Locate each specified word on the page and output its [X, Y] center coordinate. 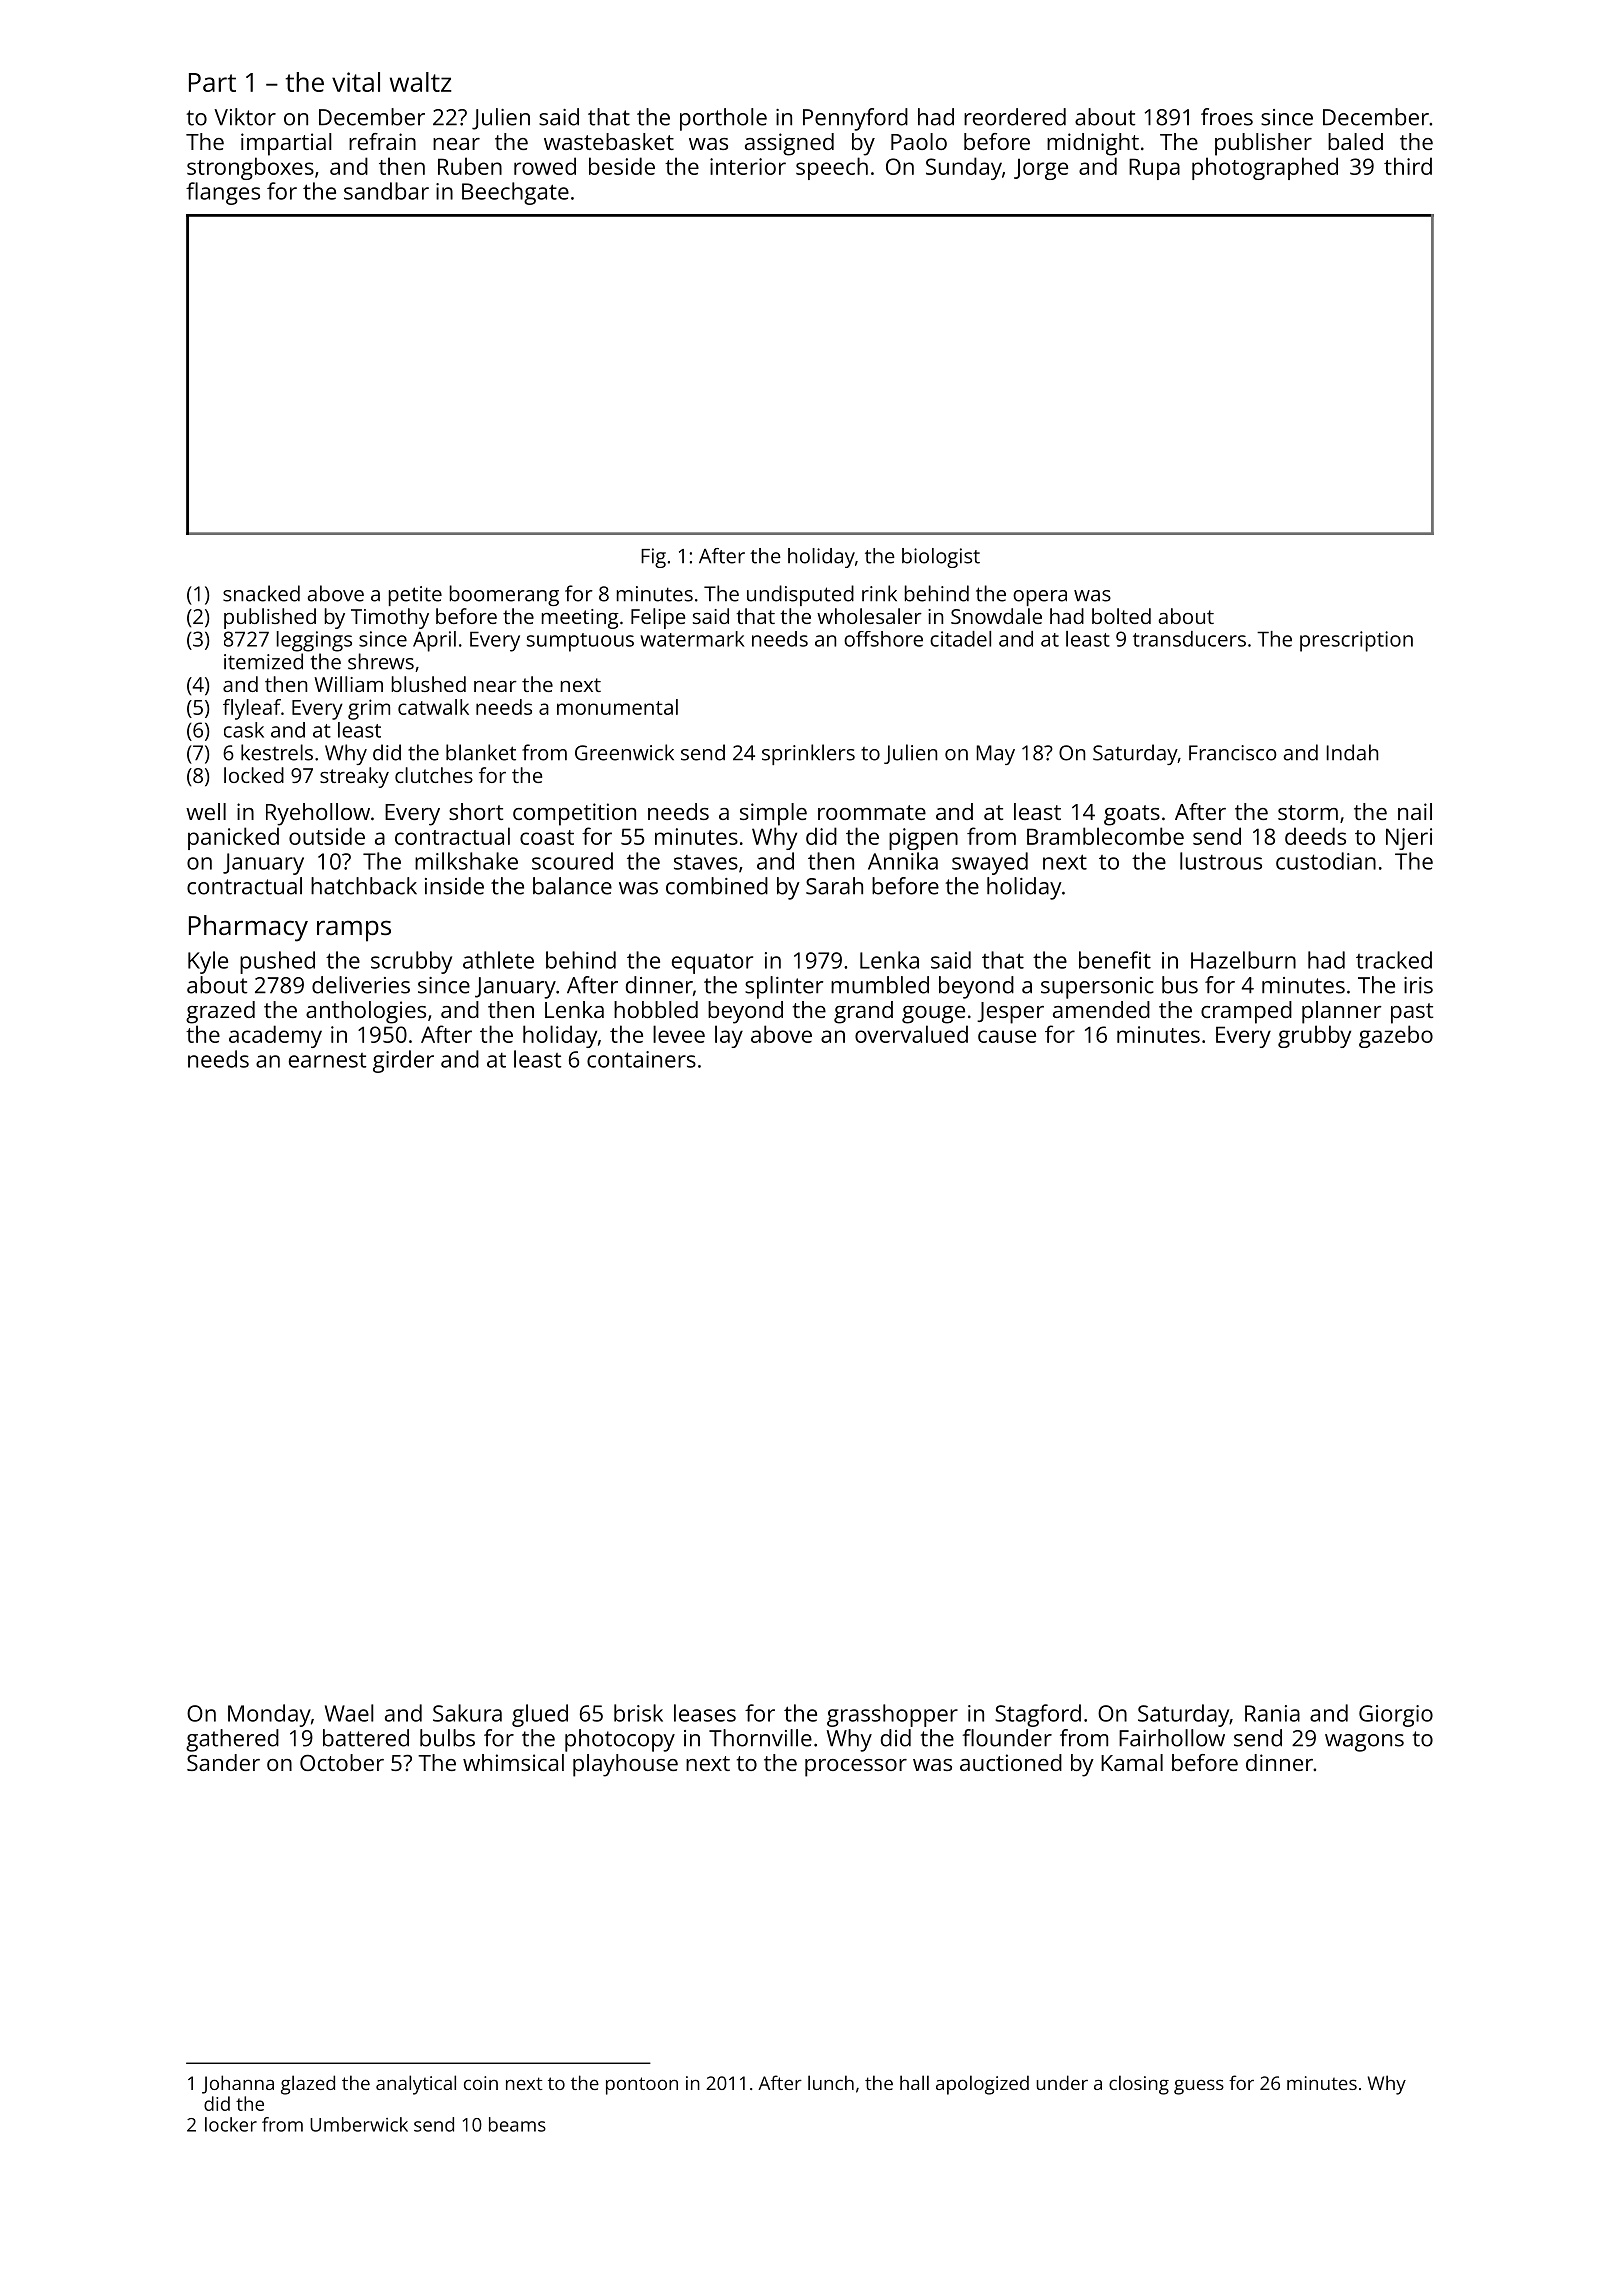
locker [231, 2124]
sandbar [386, 191]
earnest [327, 1060]
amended [1101, 1009]
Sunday [964, 168]
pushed [277, 962]
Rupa [1154, 169]
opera [1040, 598]
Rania [1272, 1713]
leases [705, 1713]
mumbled [880, 985]
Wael [349, 1713]
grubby [1314, 1036]
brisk [638, 1713]
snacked [261, 593]
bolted [1121, 616]
